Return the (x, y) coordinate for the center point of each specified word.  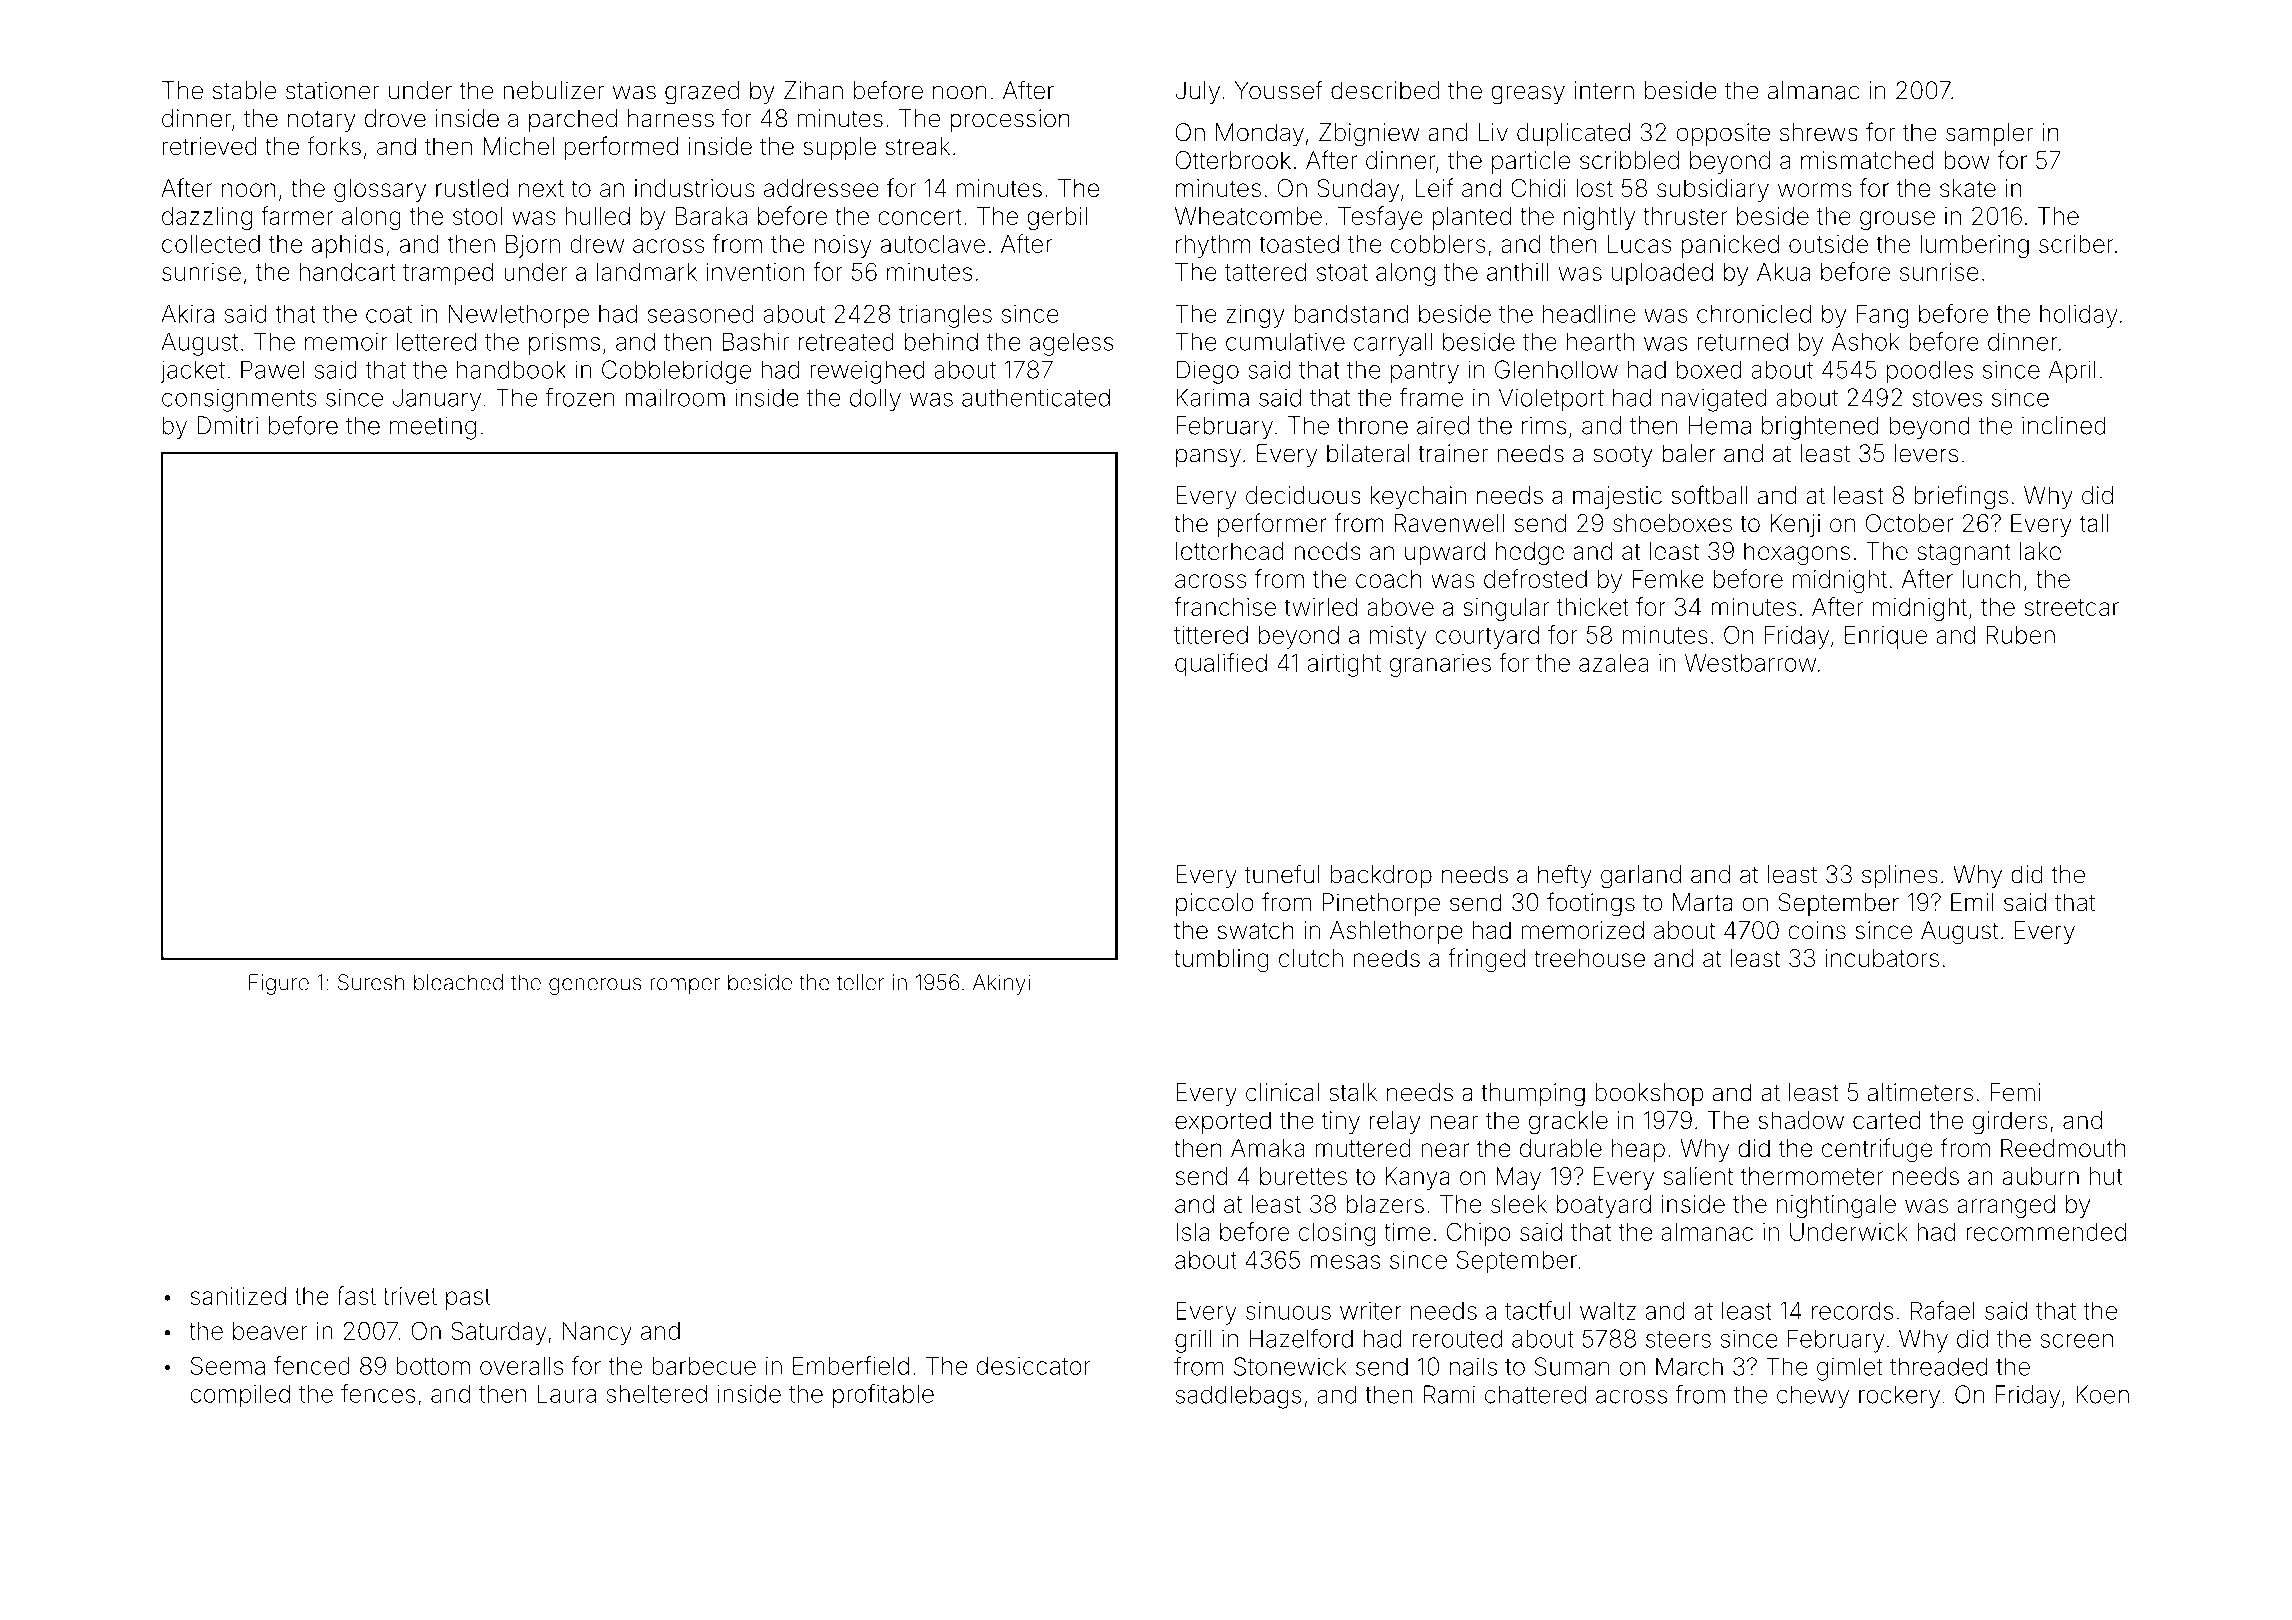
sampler (1989, 134)
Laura (567, 1394)
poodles (1930, 372)
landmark (647, 271)
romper (685, 986)
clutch (1311, 958)
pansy (1208, 458)
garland (1641, 877)
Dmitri (227, 425)
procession (1010, 120)
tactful (1537, 1310)
